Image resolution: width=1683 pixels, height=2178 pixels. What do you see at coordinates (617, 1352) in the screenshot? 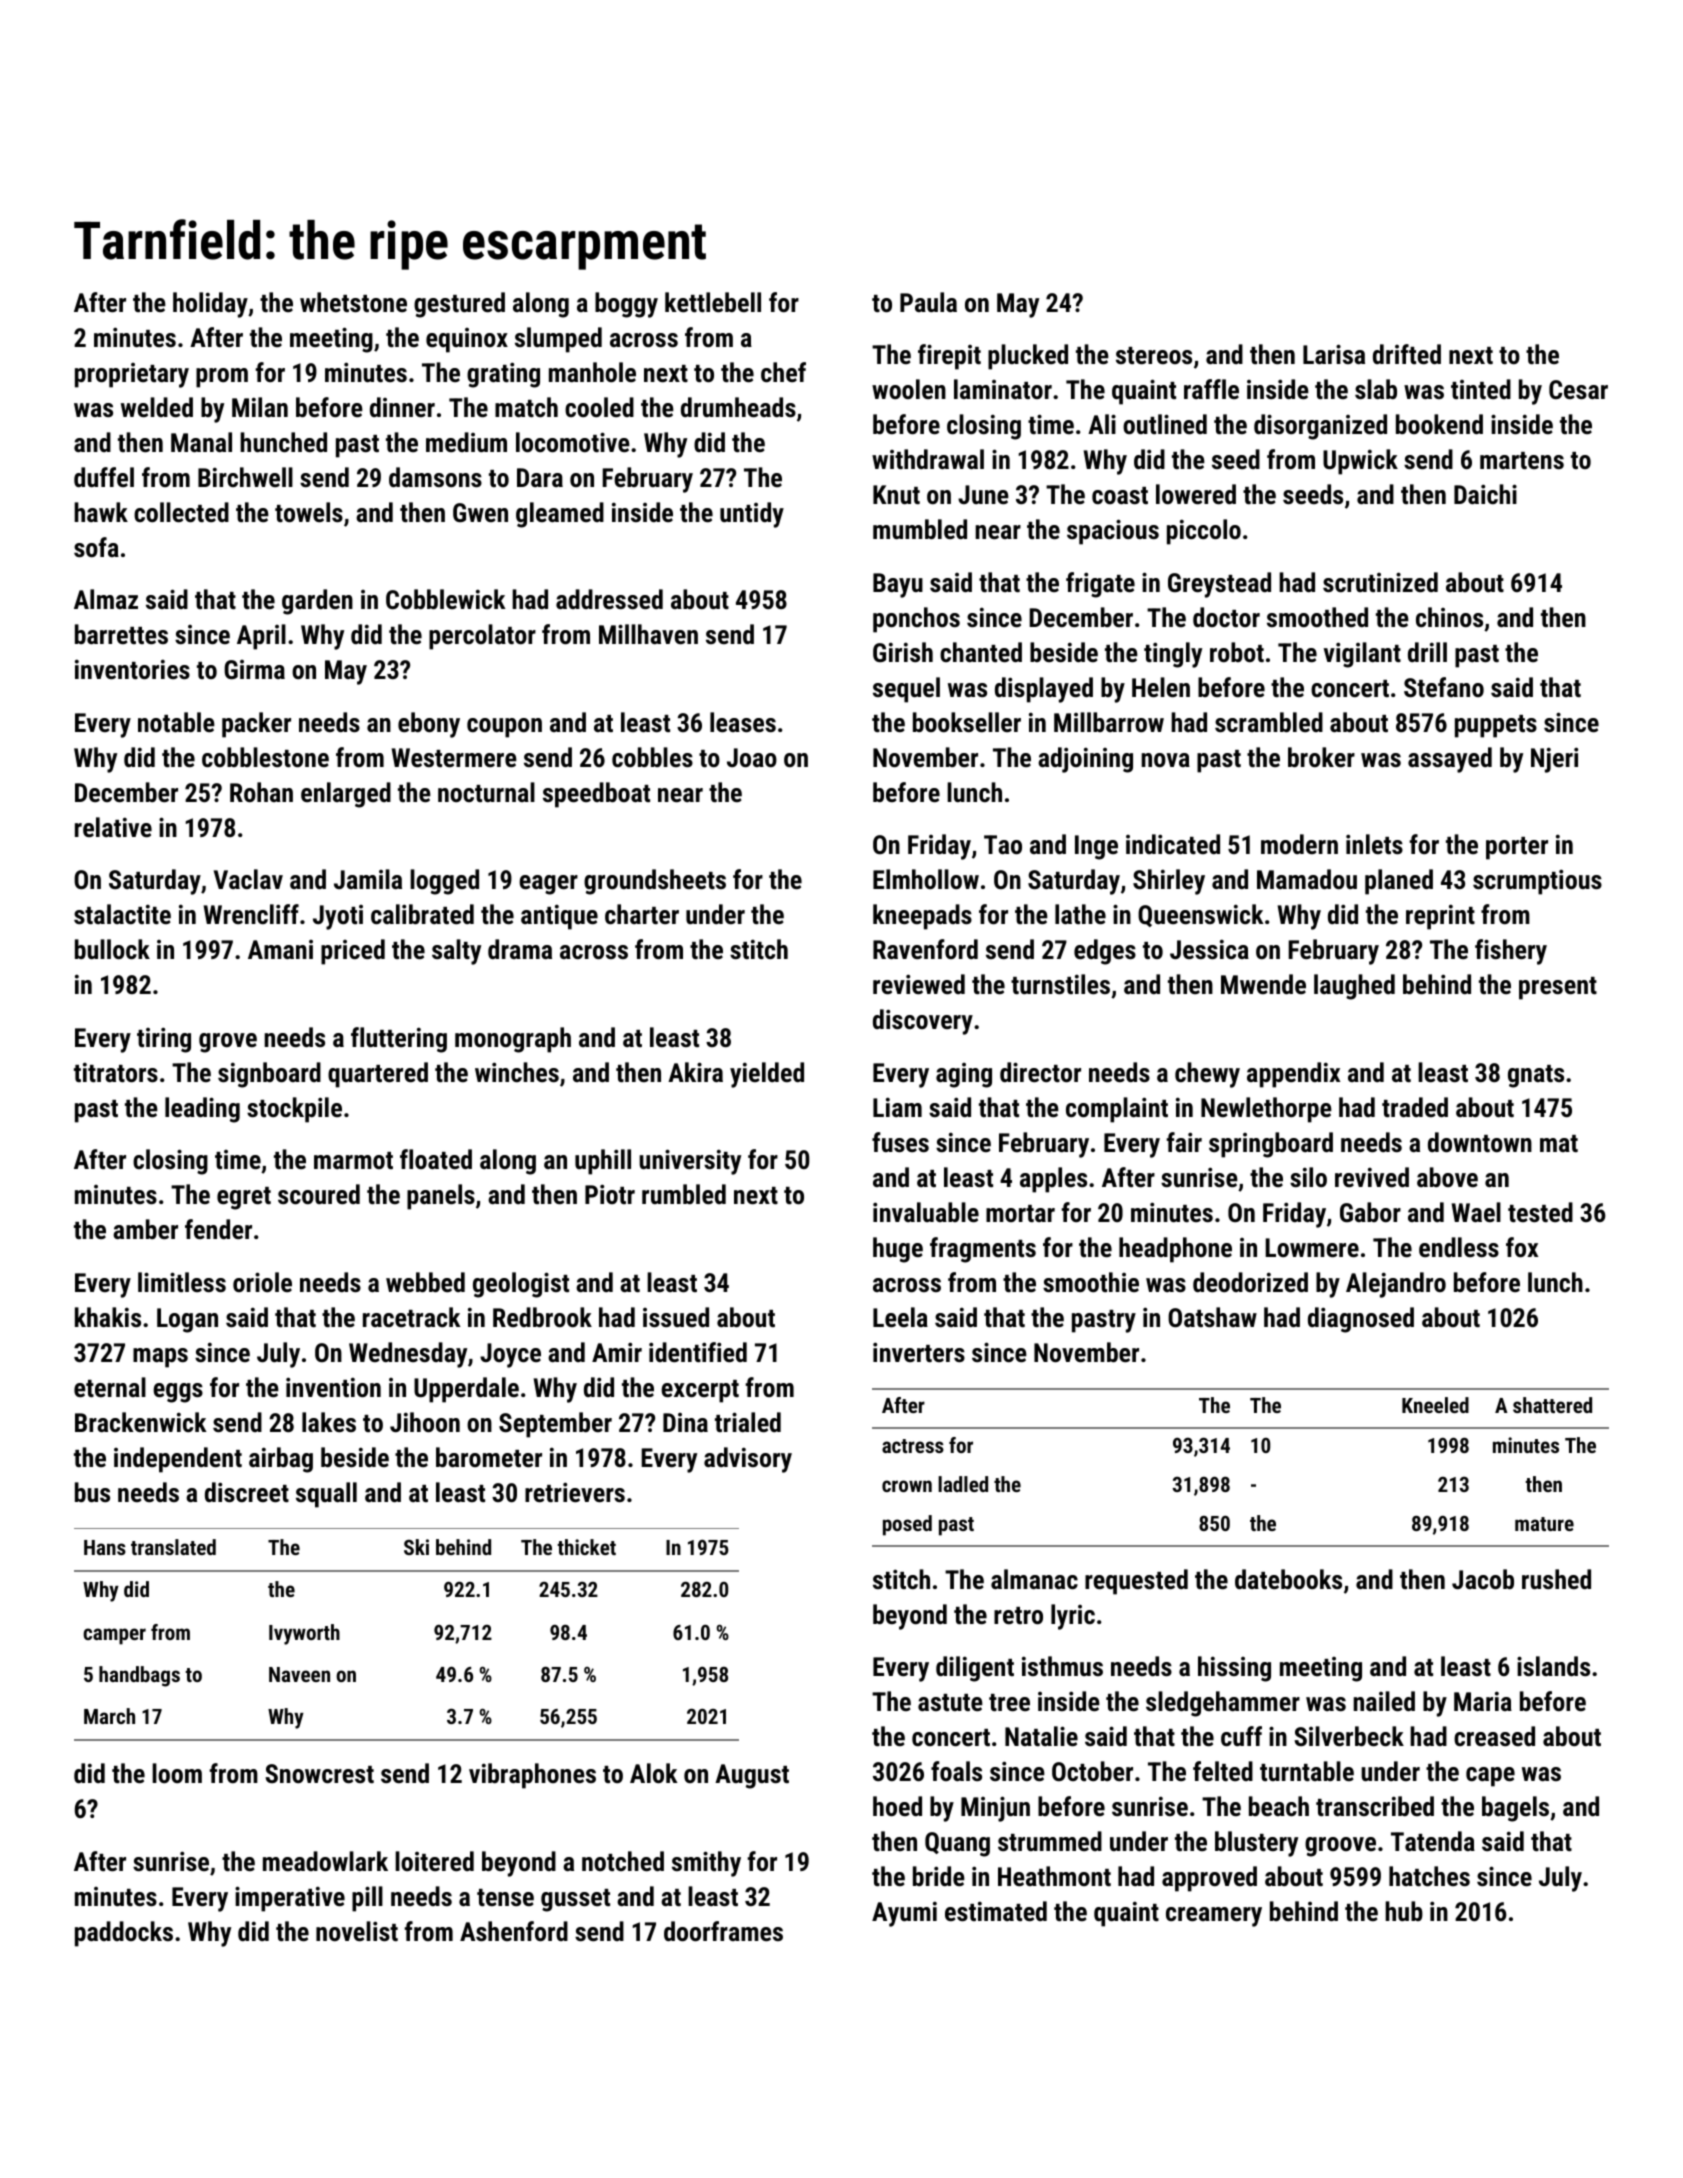
I see `Amir` at bounding box center [617, 1352].
